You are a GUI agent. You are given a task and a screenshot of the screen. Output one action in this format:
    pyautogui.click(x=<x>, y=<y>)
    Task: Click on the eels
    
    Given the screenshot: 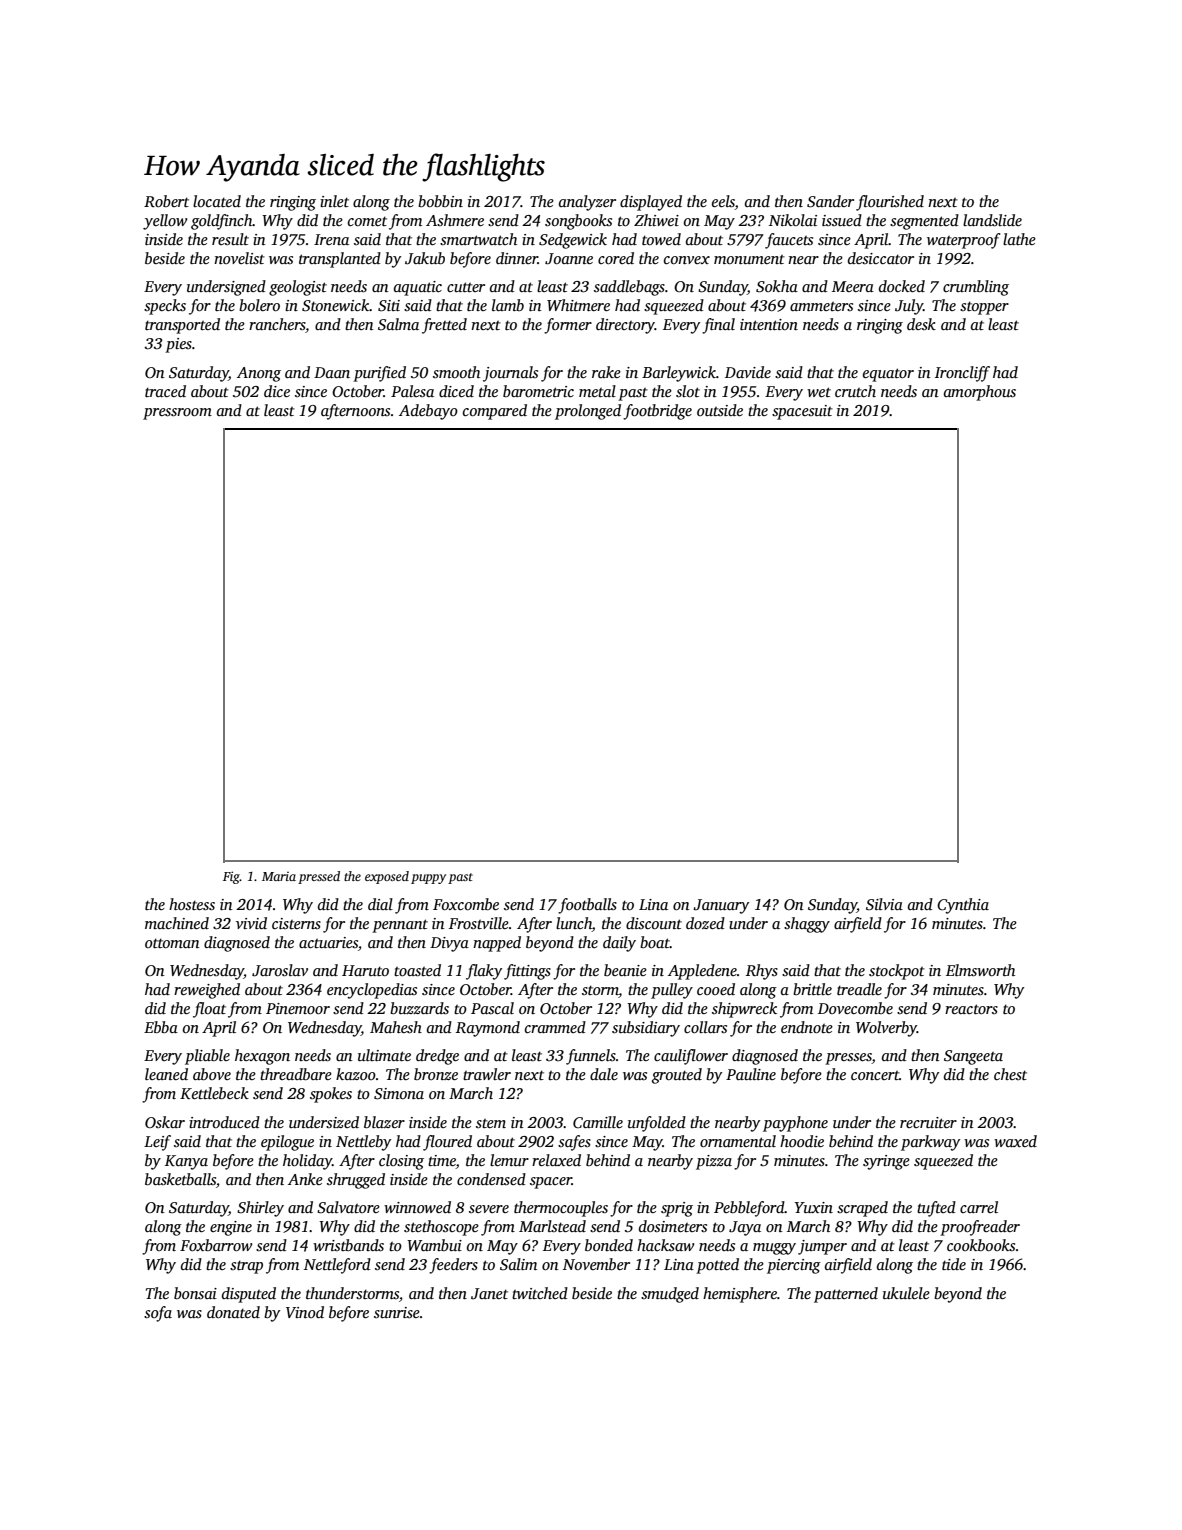 What is the action you would take?
    pyautogui.click(x=723, y=202)
